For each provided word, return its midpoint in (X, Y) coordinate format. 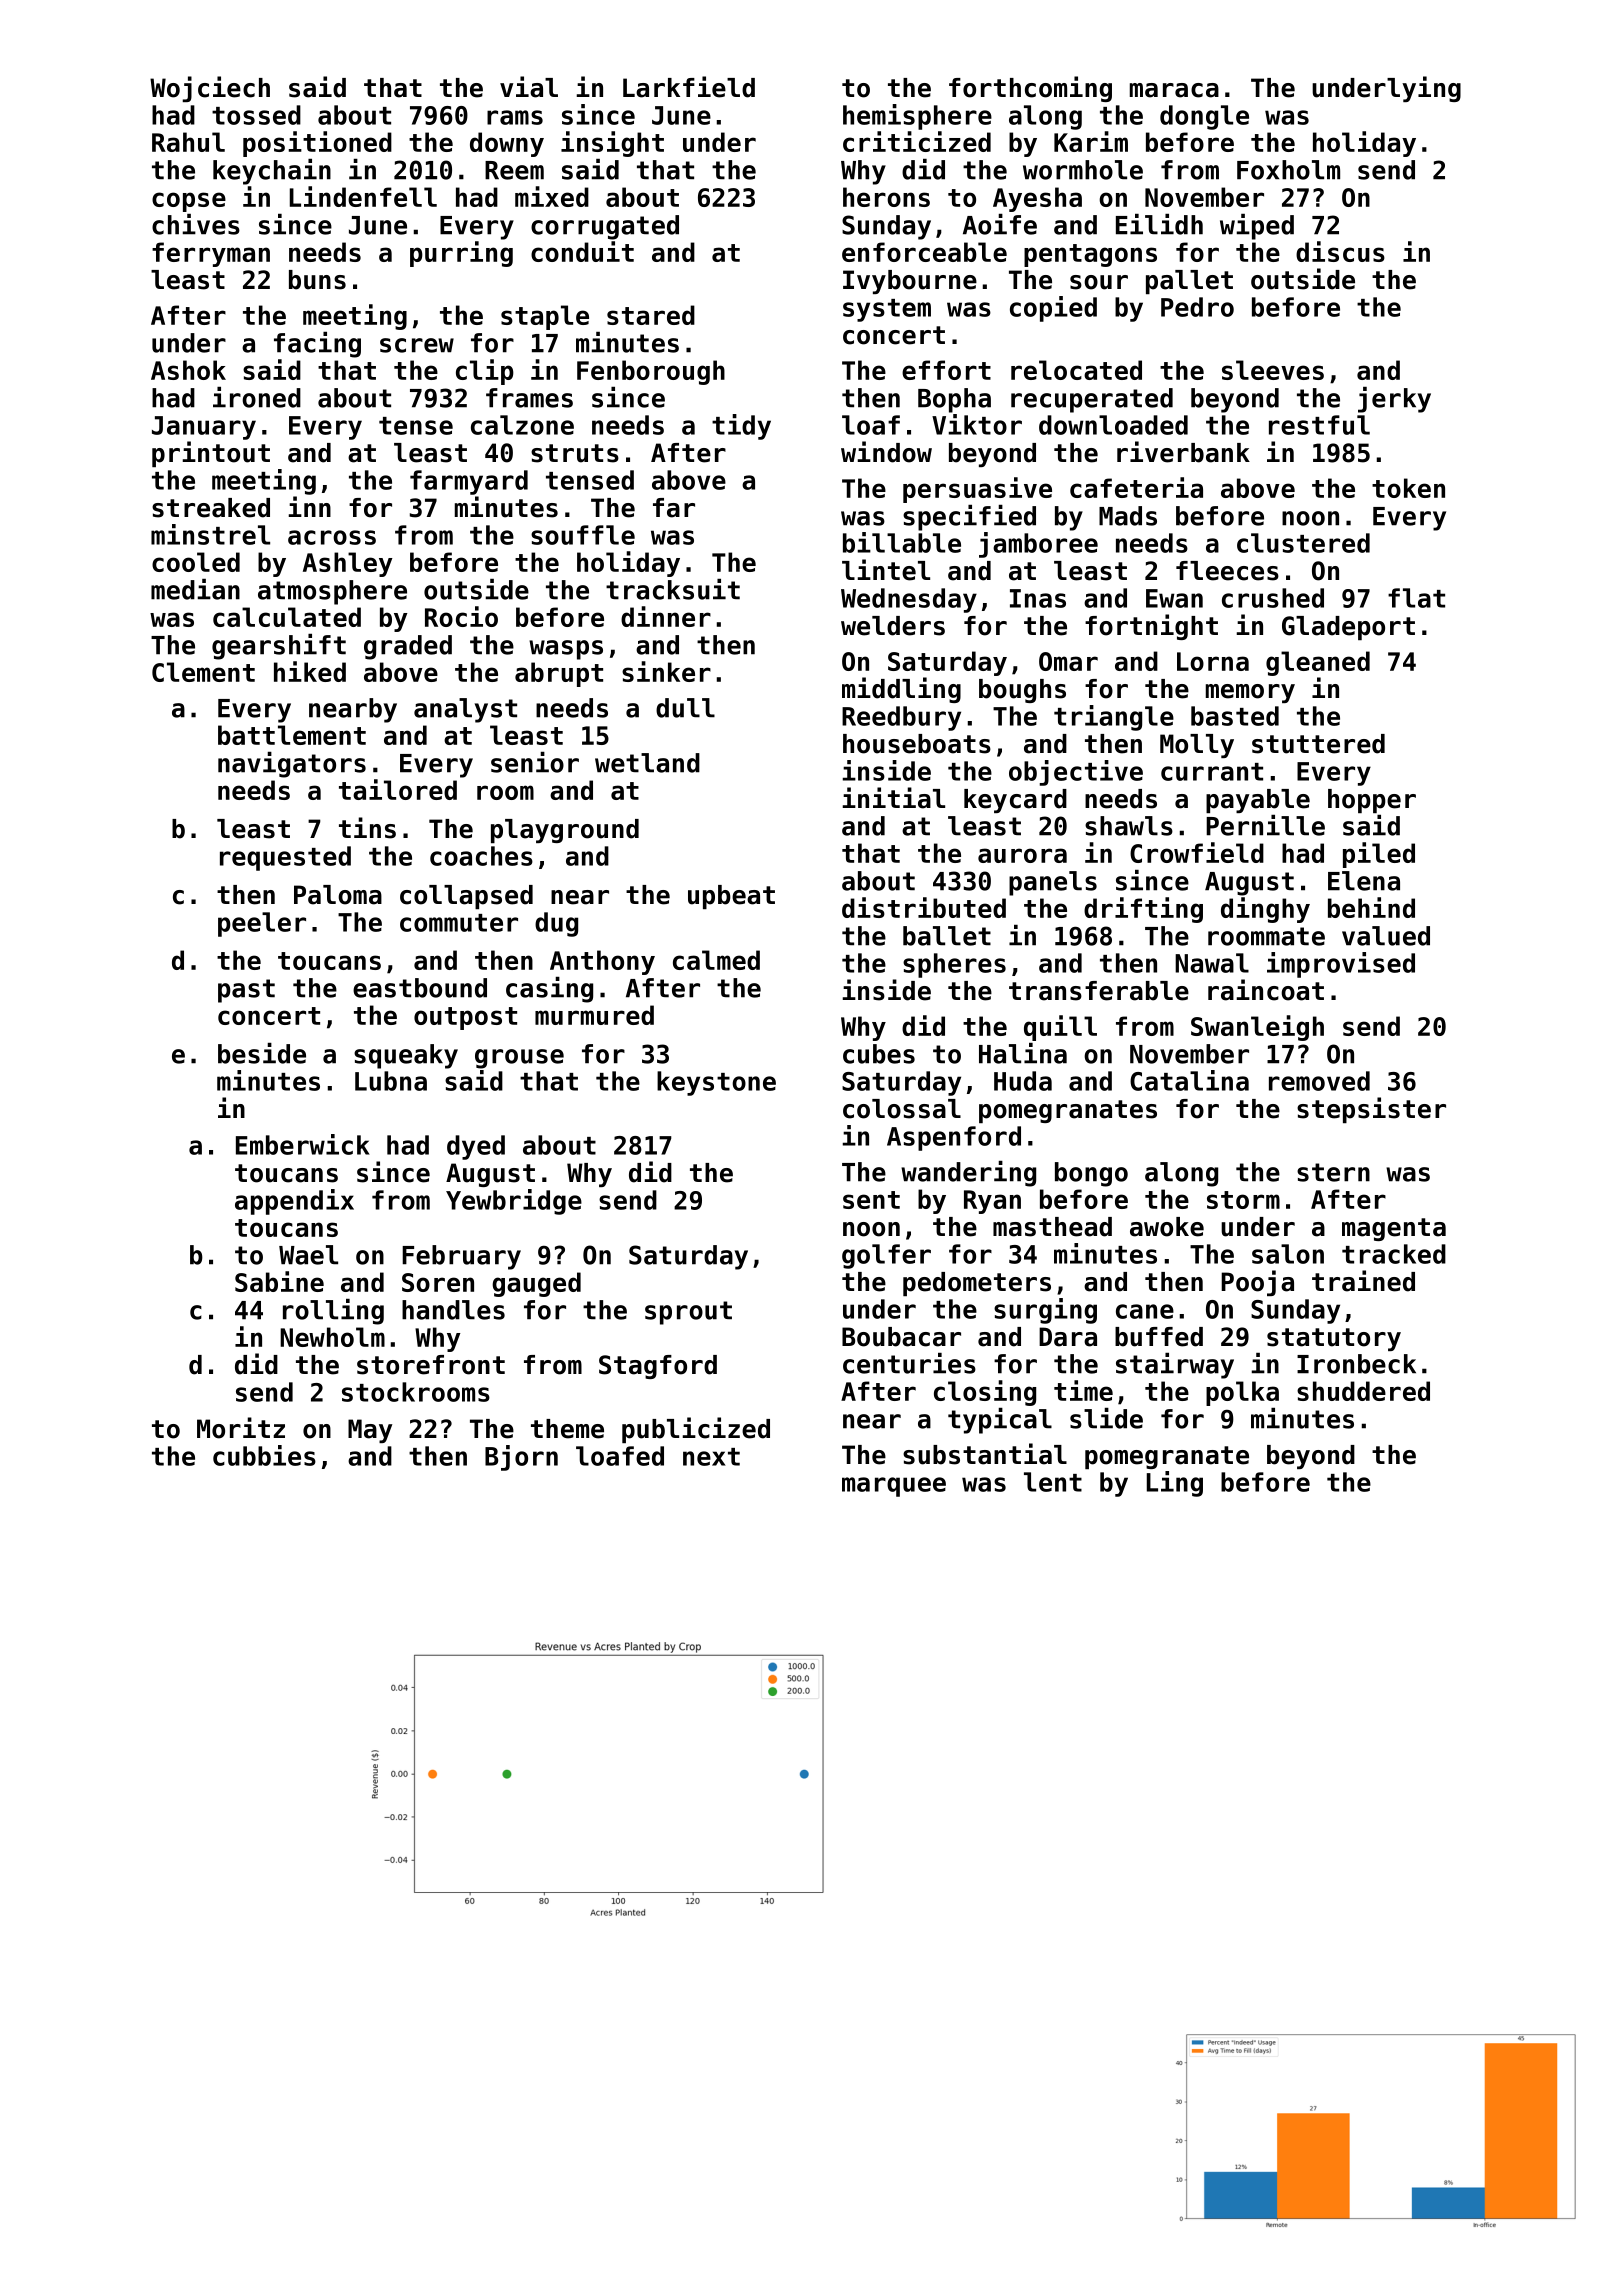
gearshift (279, 647)
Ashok (188, 370)
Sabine (279, 1281)
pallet (1189, 282)
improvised (1341, 965)
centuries (909, 1363)
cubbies (264, 1455)
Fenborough (651, 372)
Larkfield (689, 87)
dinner (666, 616)
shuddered (1363, 1391)
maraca (1174, 90)
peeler (262, 924)
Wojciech (210, 89)
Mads (1128, 516)
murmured (594, 1015)
